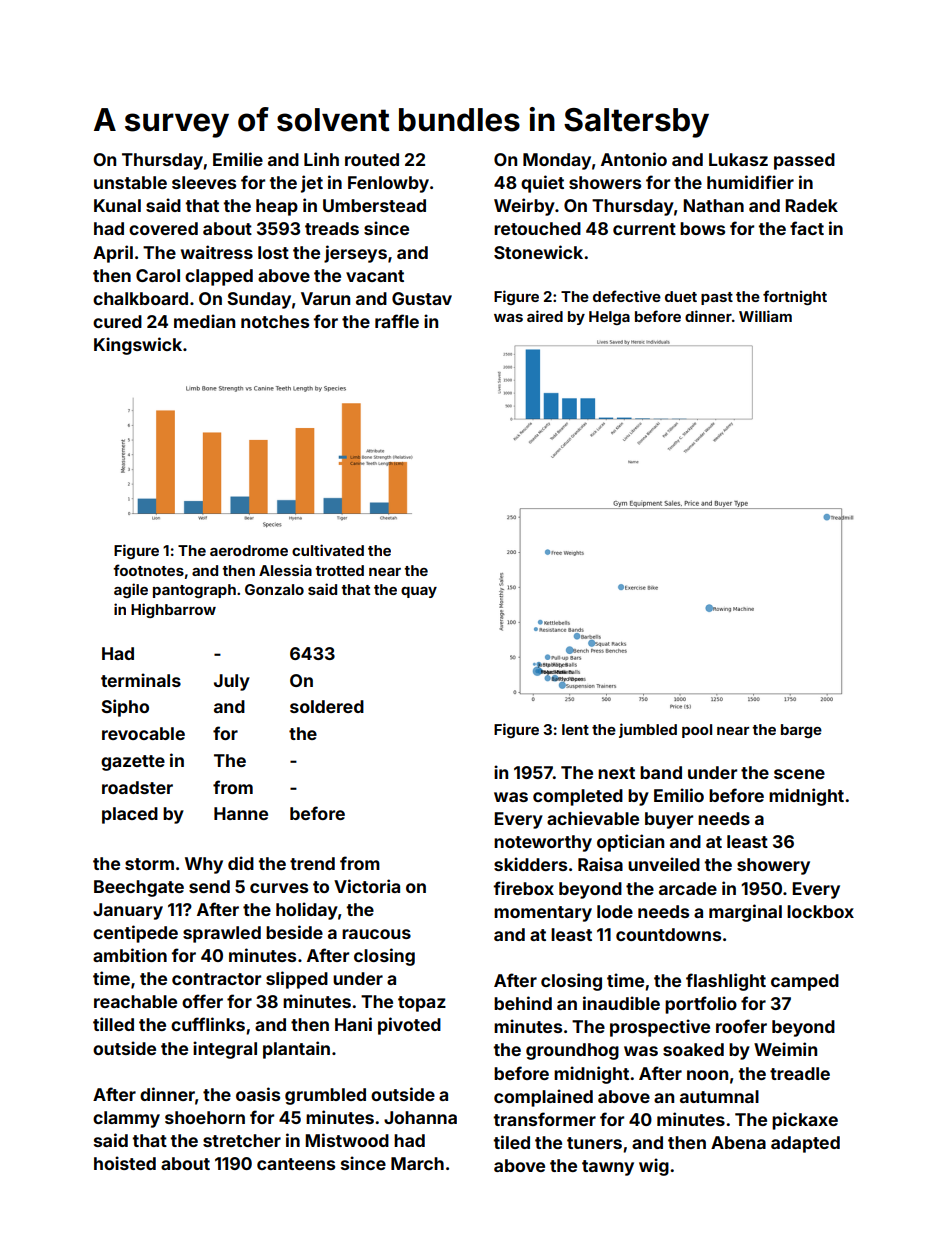 This screenshot has height=1233, width=952. I want to click on gazette, so click(133, 763).
